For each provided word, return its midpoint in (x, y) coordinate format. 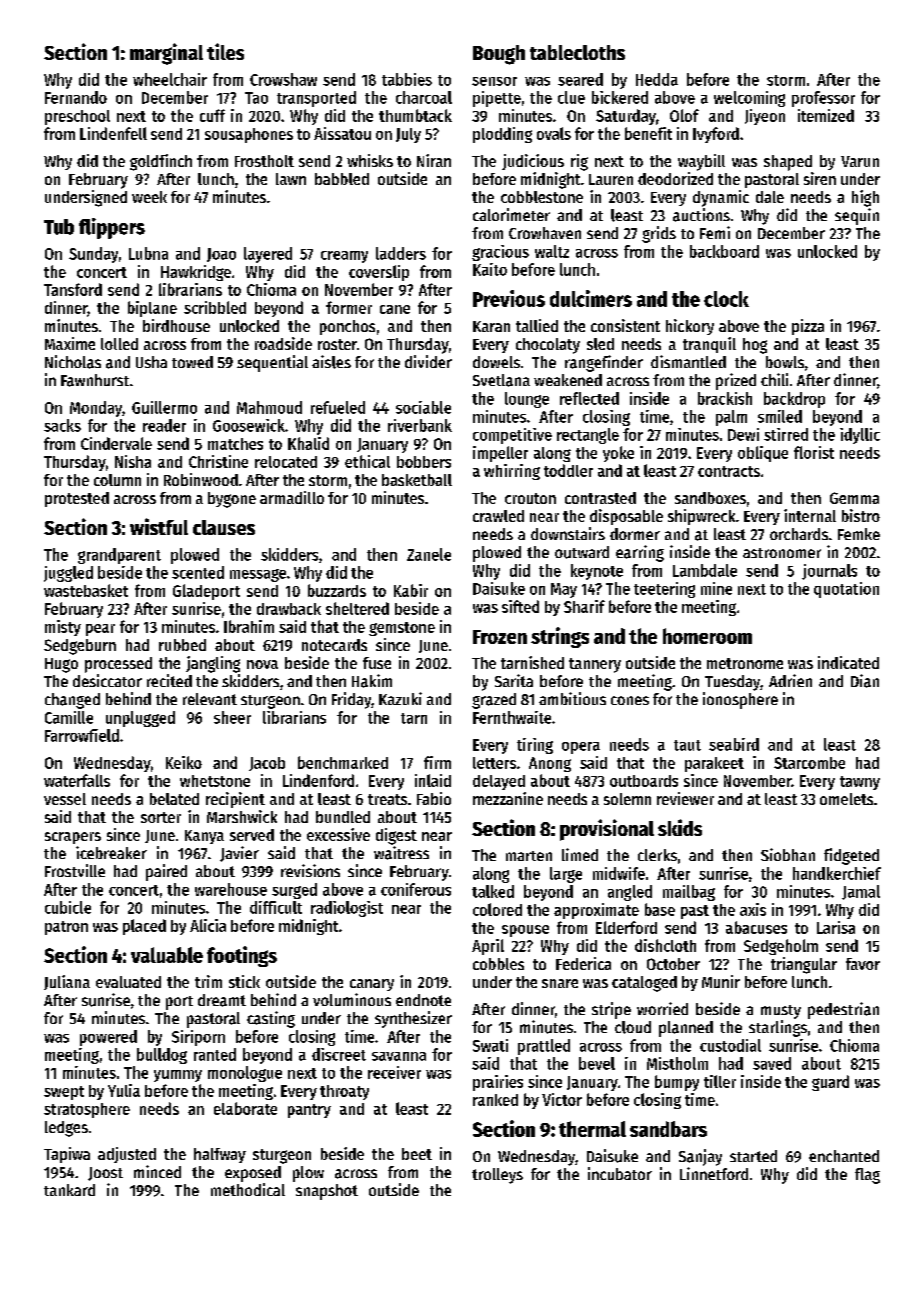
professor (823, 99)
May (564, 590)
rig (579, 162)
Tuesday (732, 683)
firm (437, 762)
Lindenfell (113, 133)
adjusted (127, 1155)
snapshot (327, 1192)
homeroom (707, 636)
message (258, 575)
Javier (239, 854)
